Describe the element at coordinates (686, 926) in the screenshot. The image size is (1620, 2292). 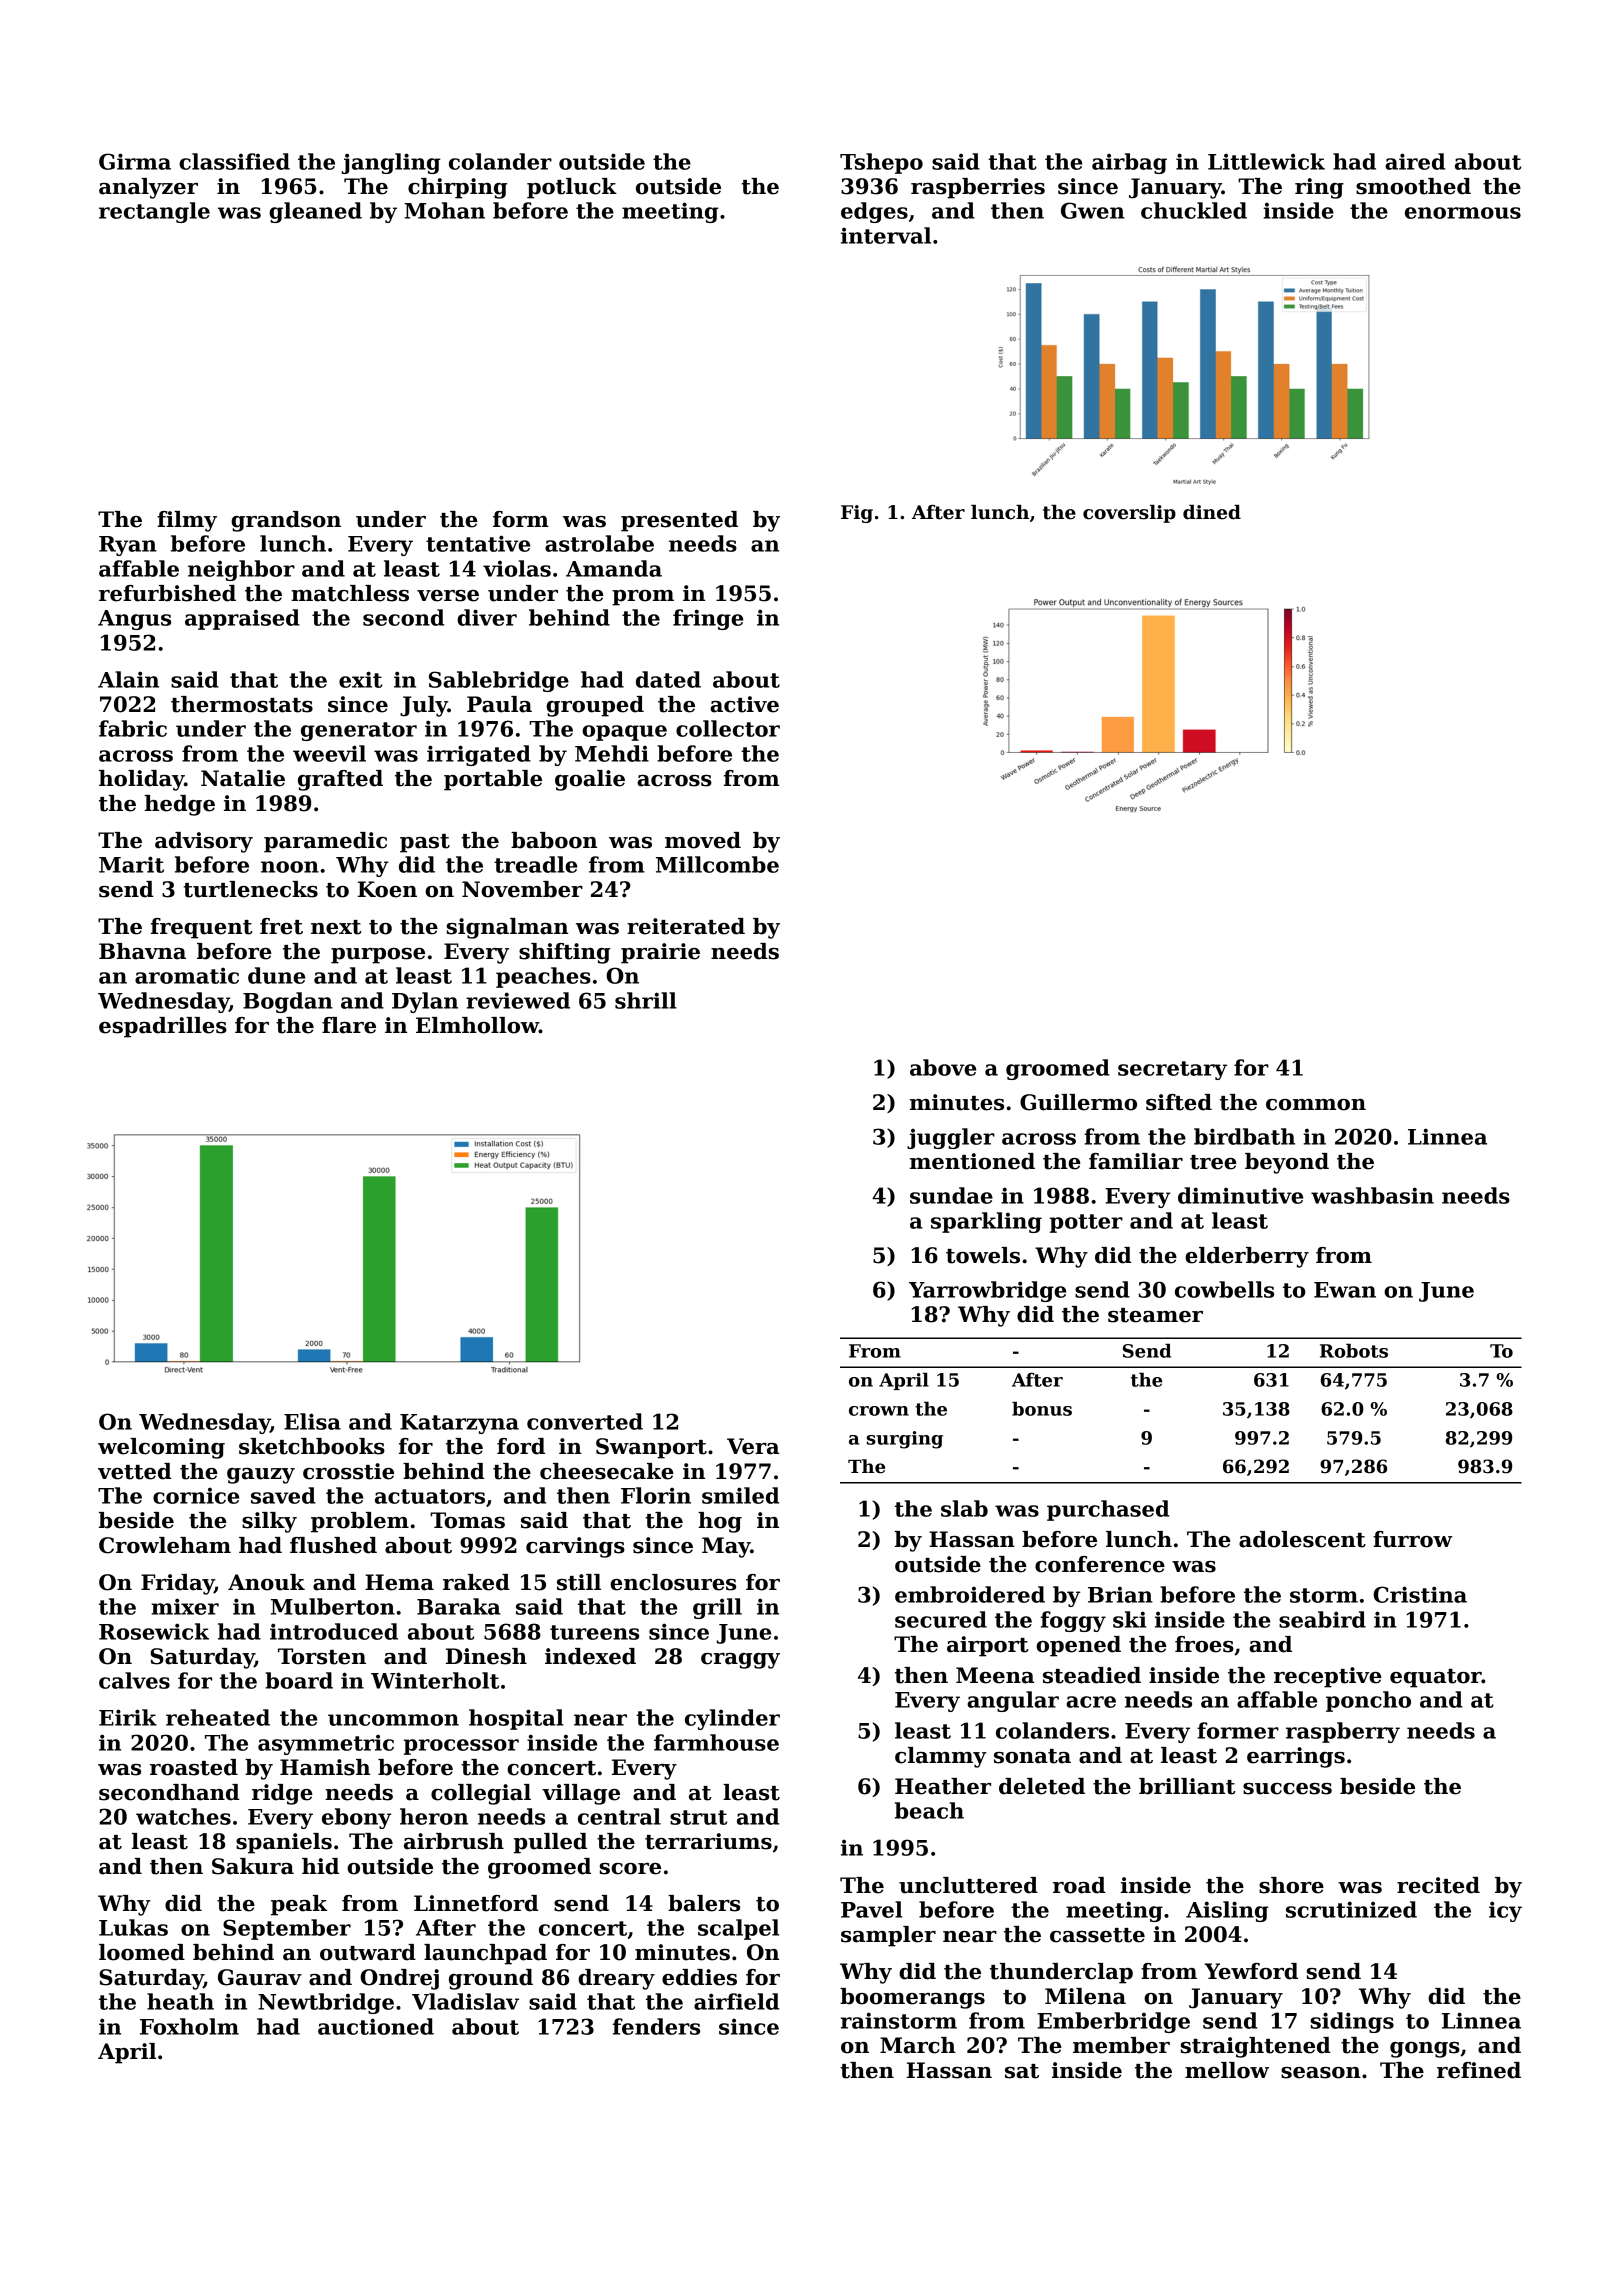
I see `reiterated` at that location.
